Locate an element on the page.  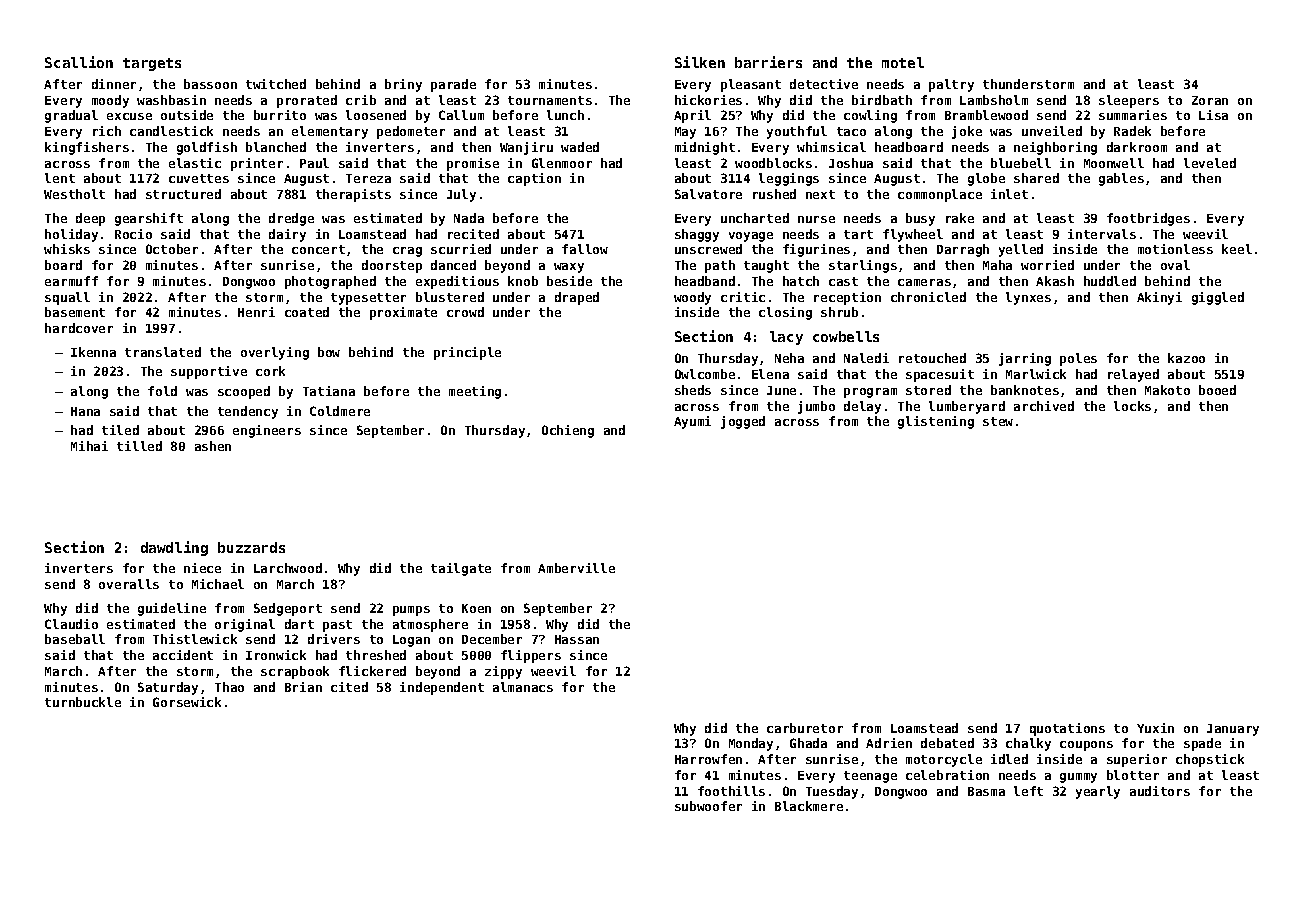
Mihai is located at coordinates (89, 446).
